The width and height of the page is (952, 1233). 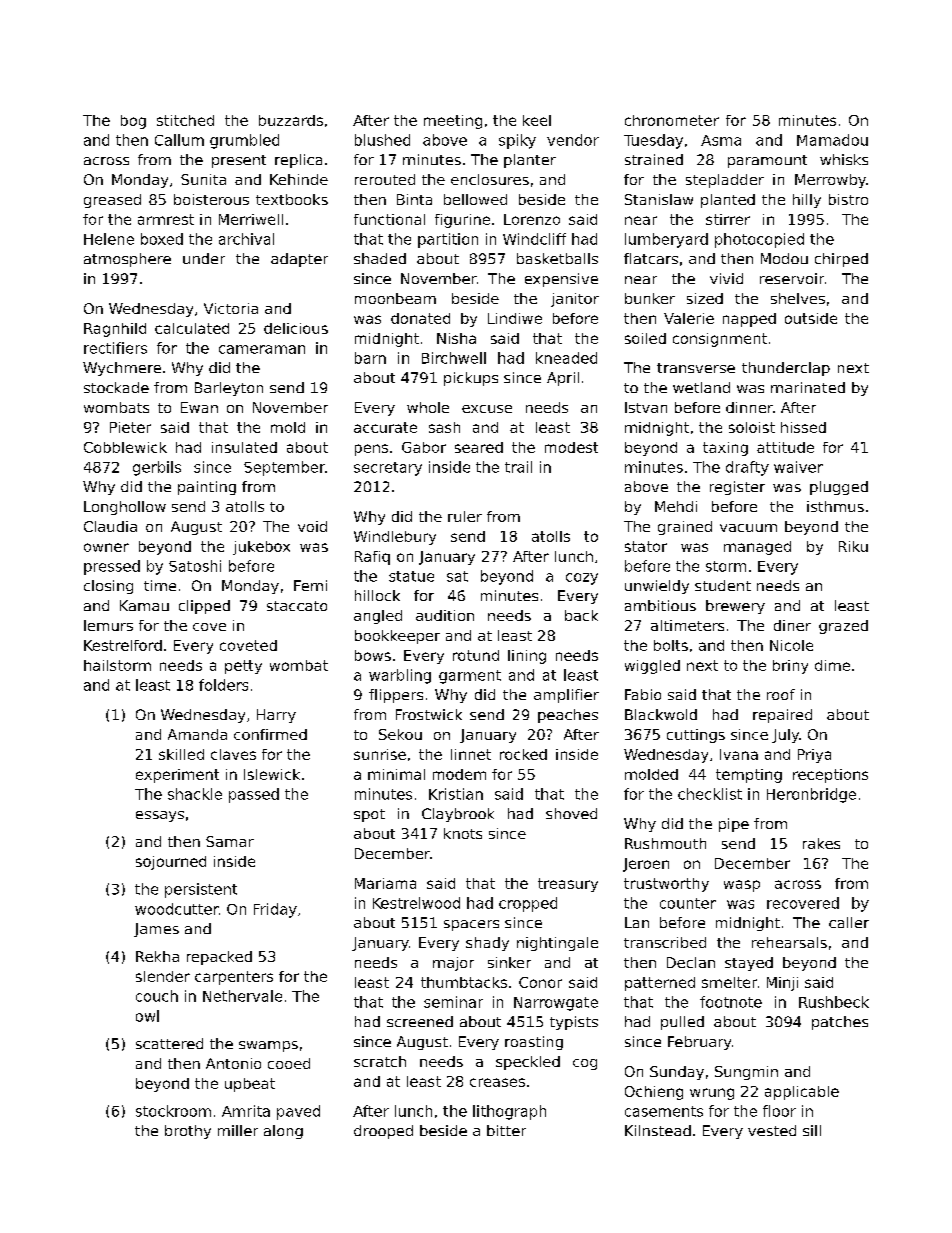 What do you see at coordinates (767, 161) in the page?
I see `paramount` at bounding box center [767, 161].
